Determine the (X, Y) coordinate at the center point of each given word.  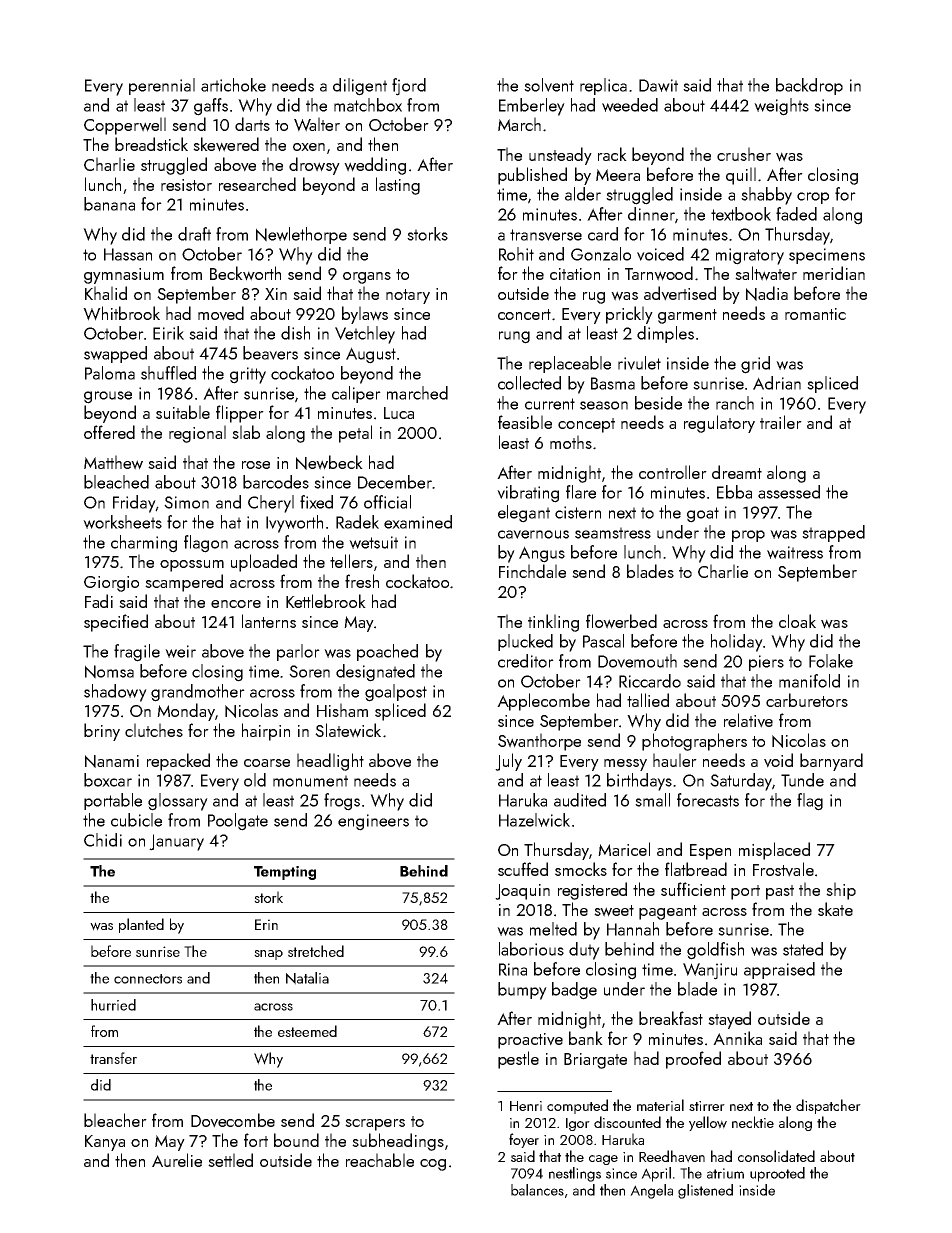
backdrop (809, 86)
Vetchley (365, 335)
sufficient (693, 889)
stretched (316, 951)
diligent (360, 87)
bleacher (115, 1120)
